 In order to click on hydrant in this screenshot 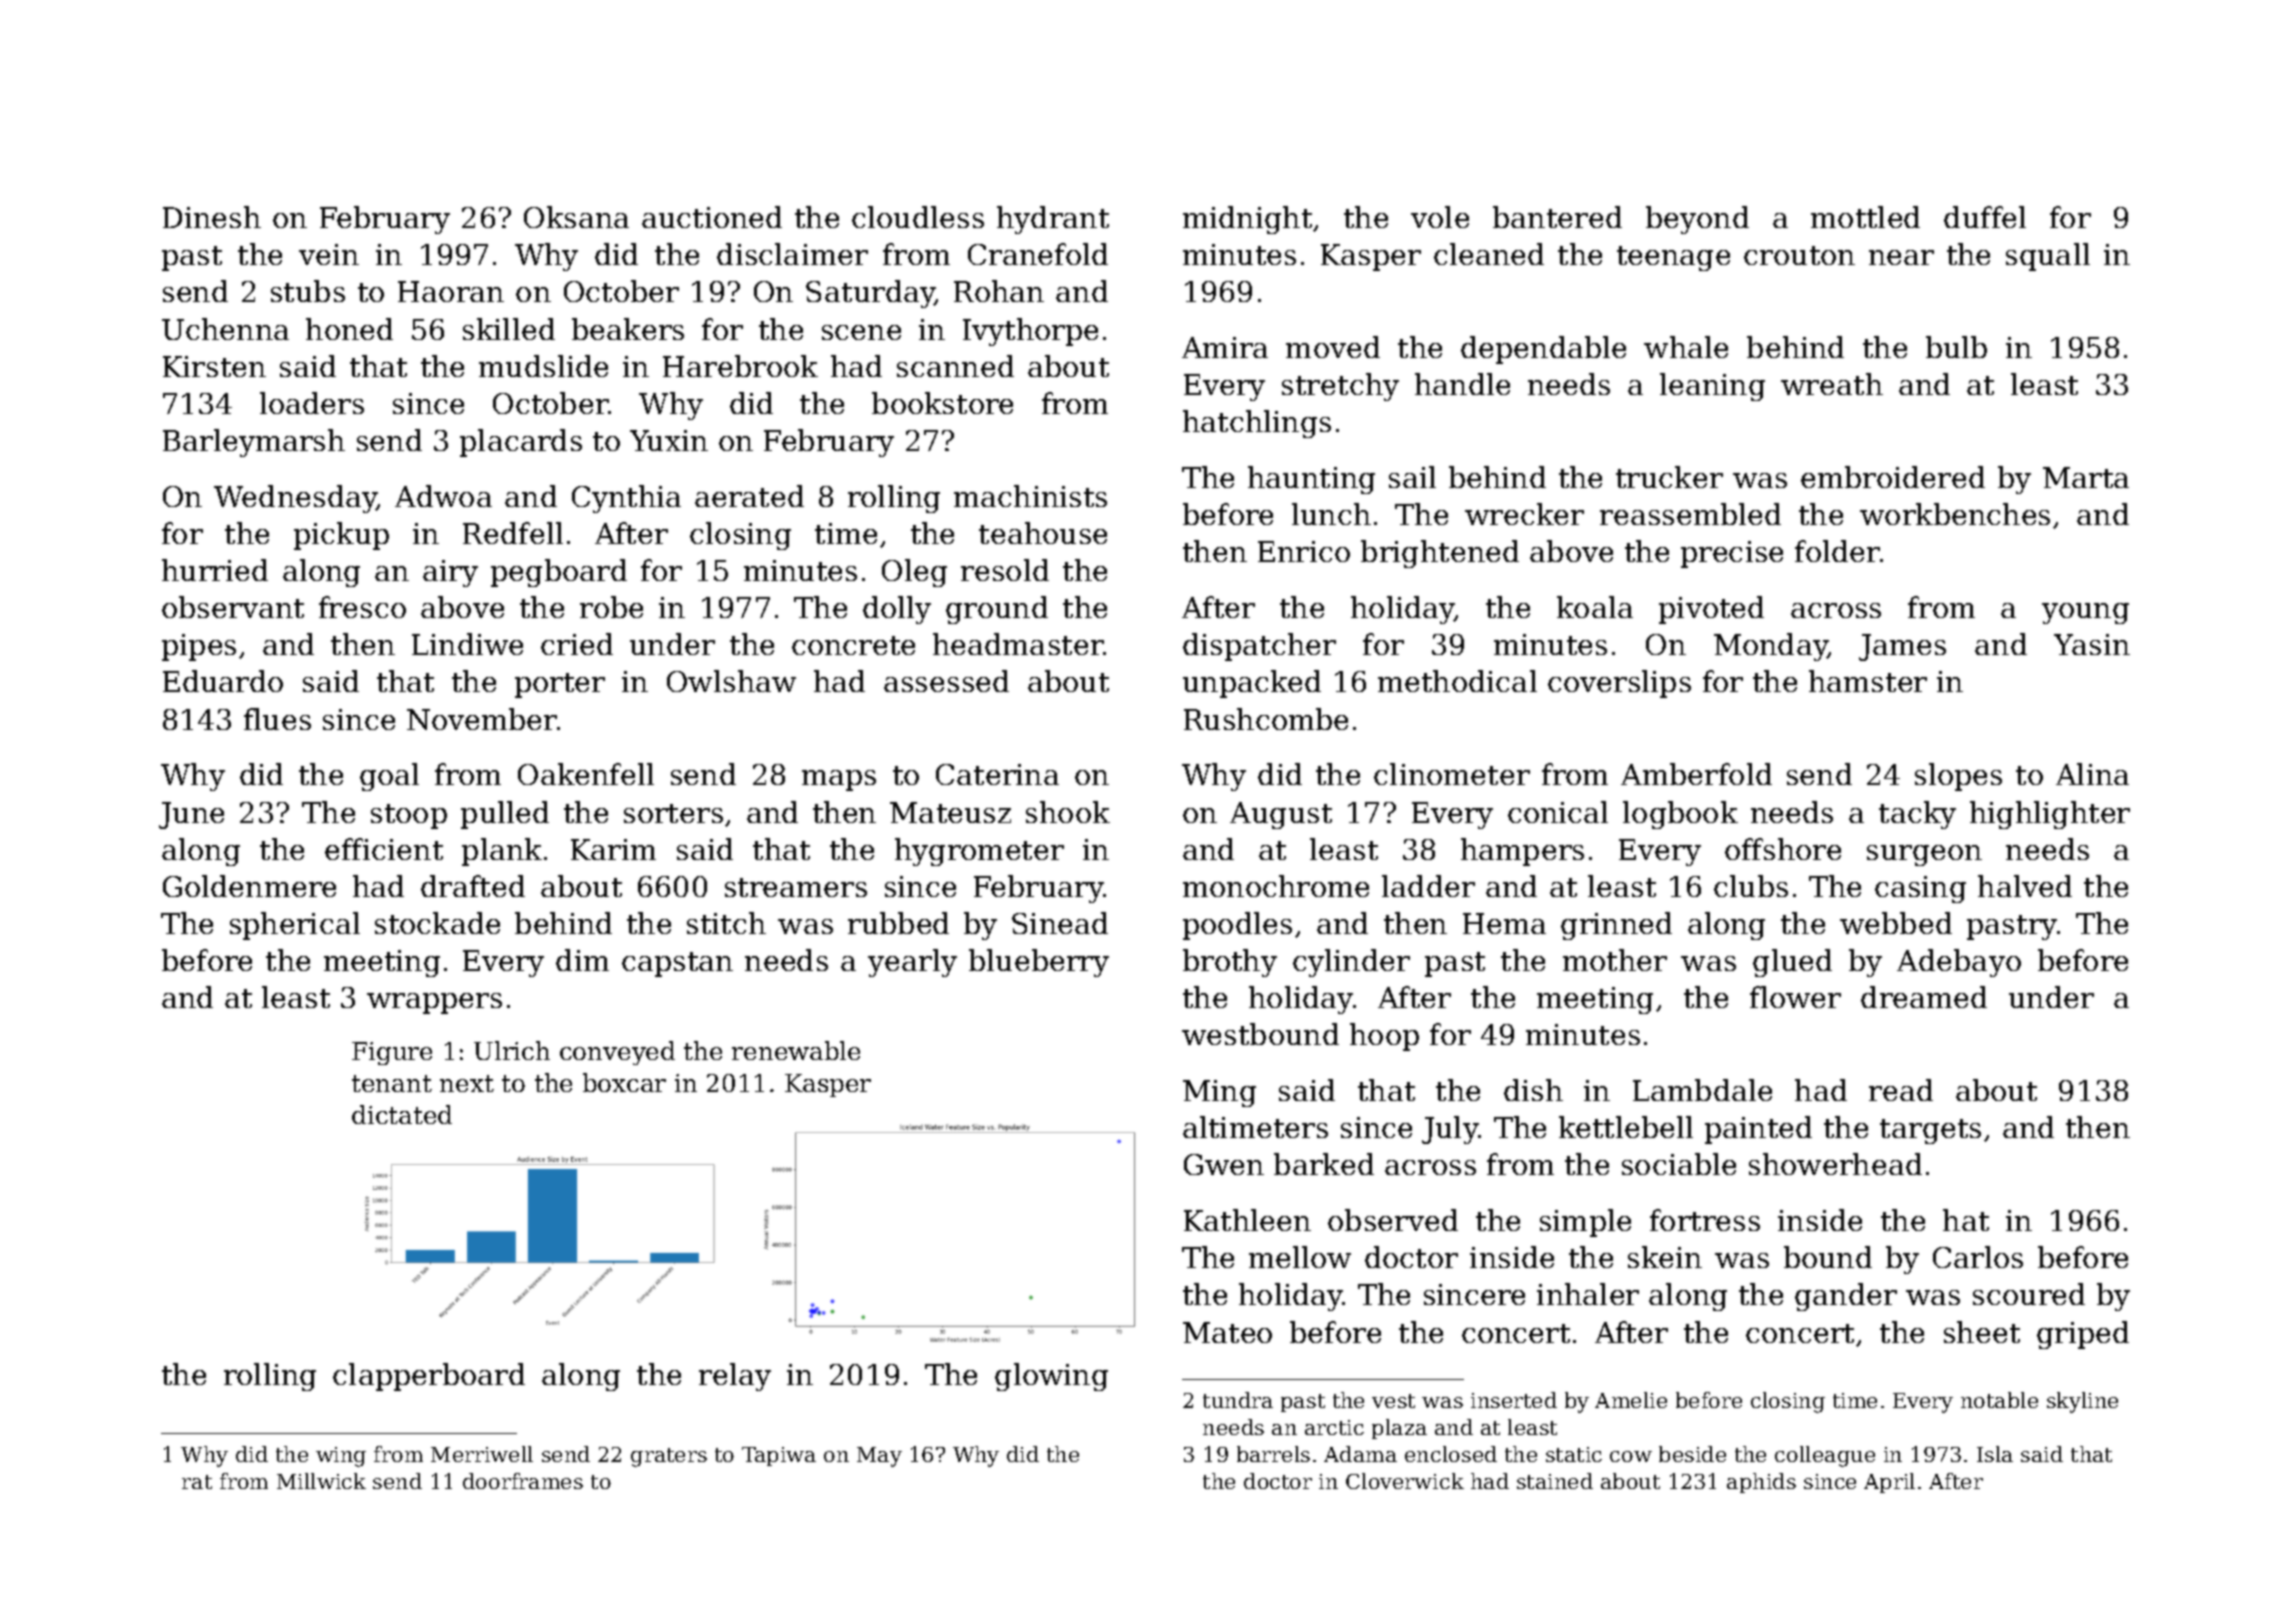, I will do `click(1053, 220)`.
